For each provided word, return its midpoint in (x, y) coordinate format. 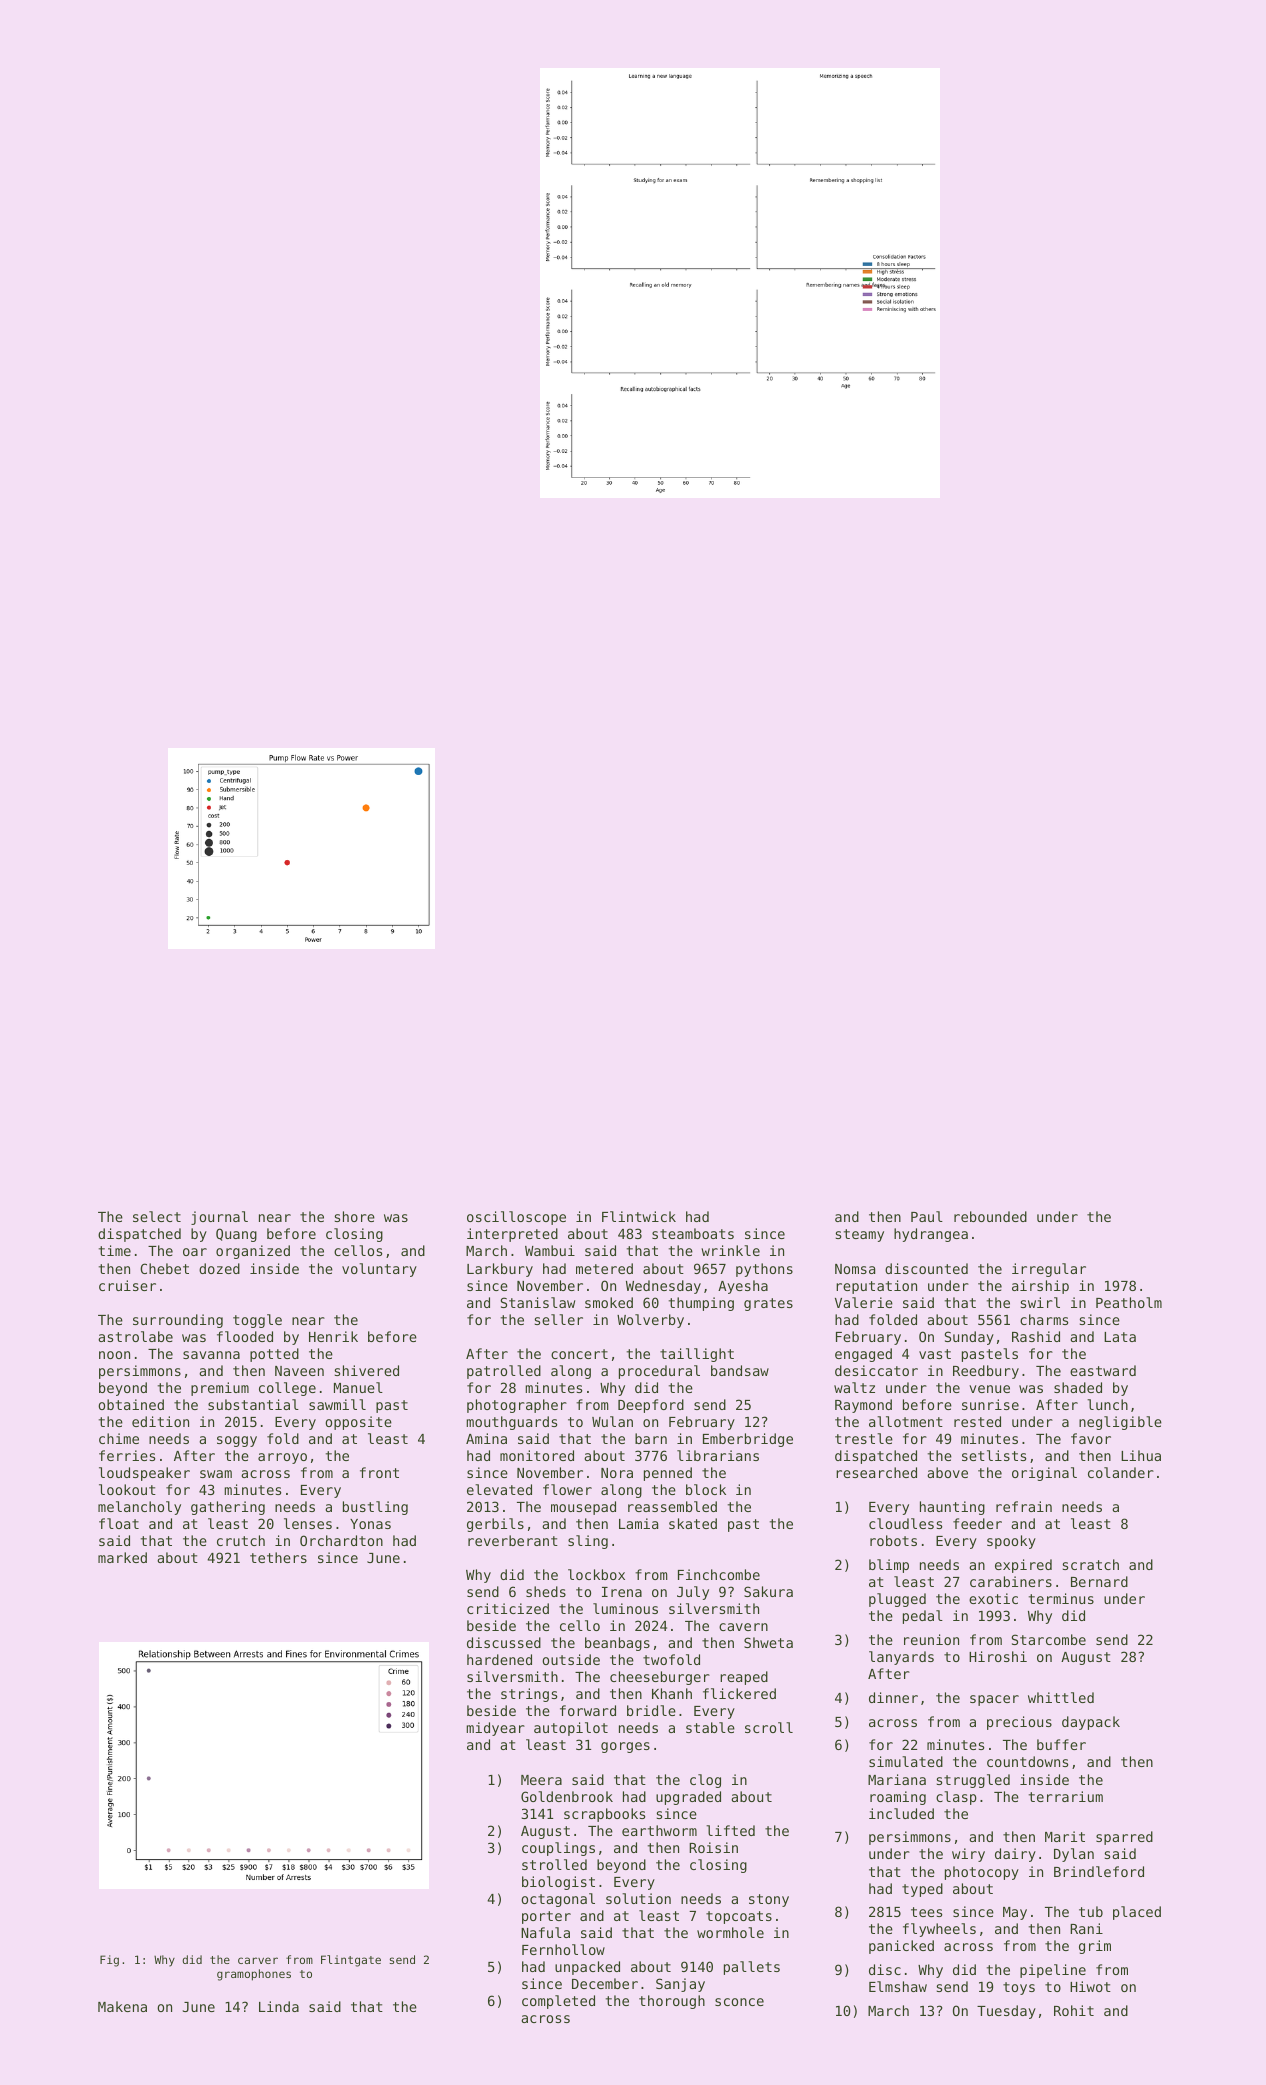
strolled (554, 1864)
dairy (1015, 1855)
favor (1091, 1438)
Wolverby (650, 1321)
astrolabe (135, 1336)
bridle (651, 1710)
